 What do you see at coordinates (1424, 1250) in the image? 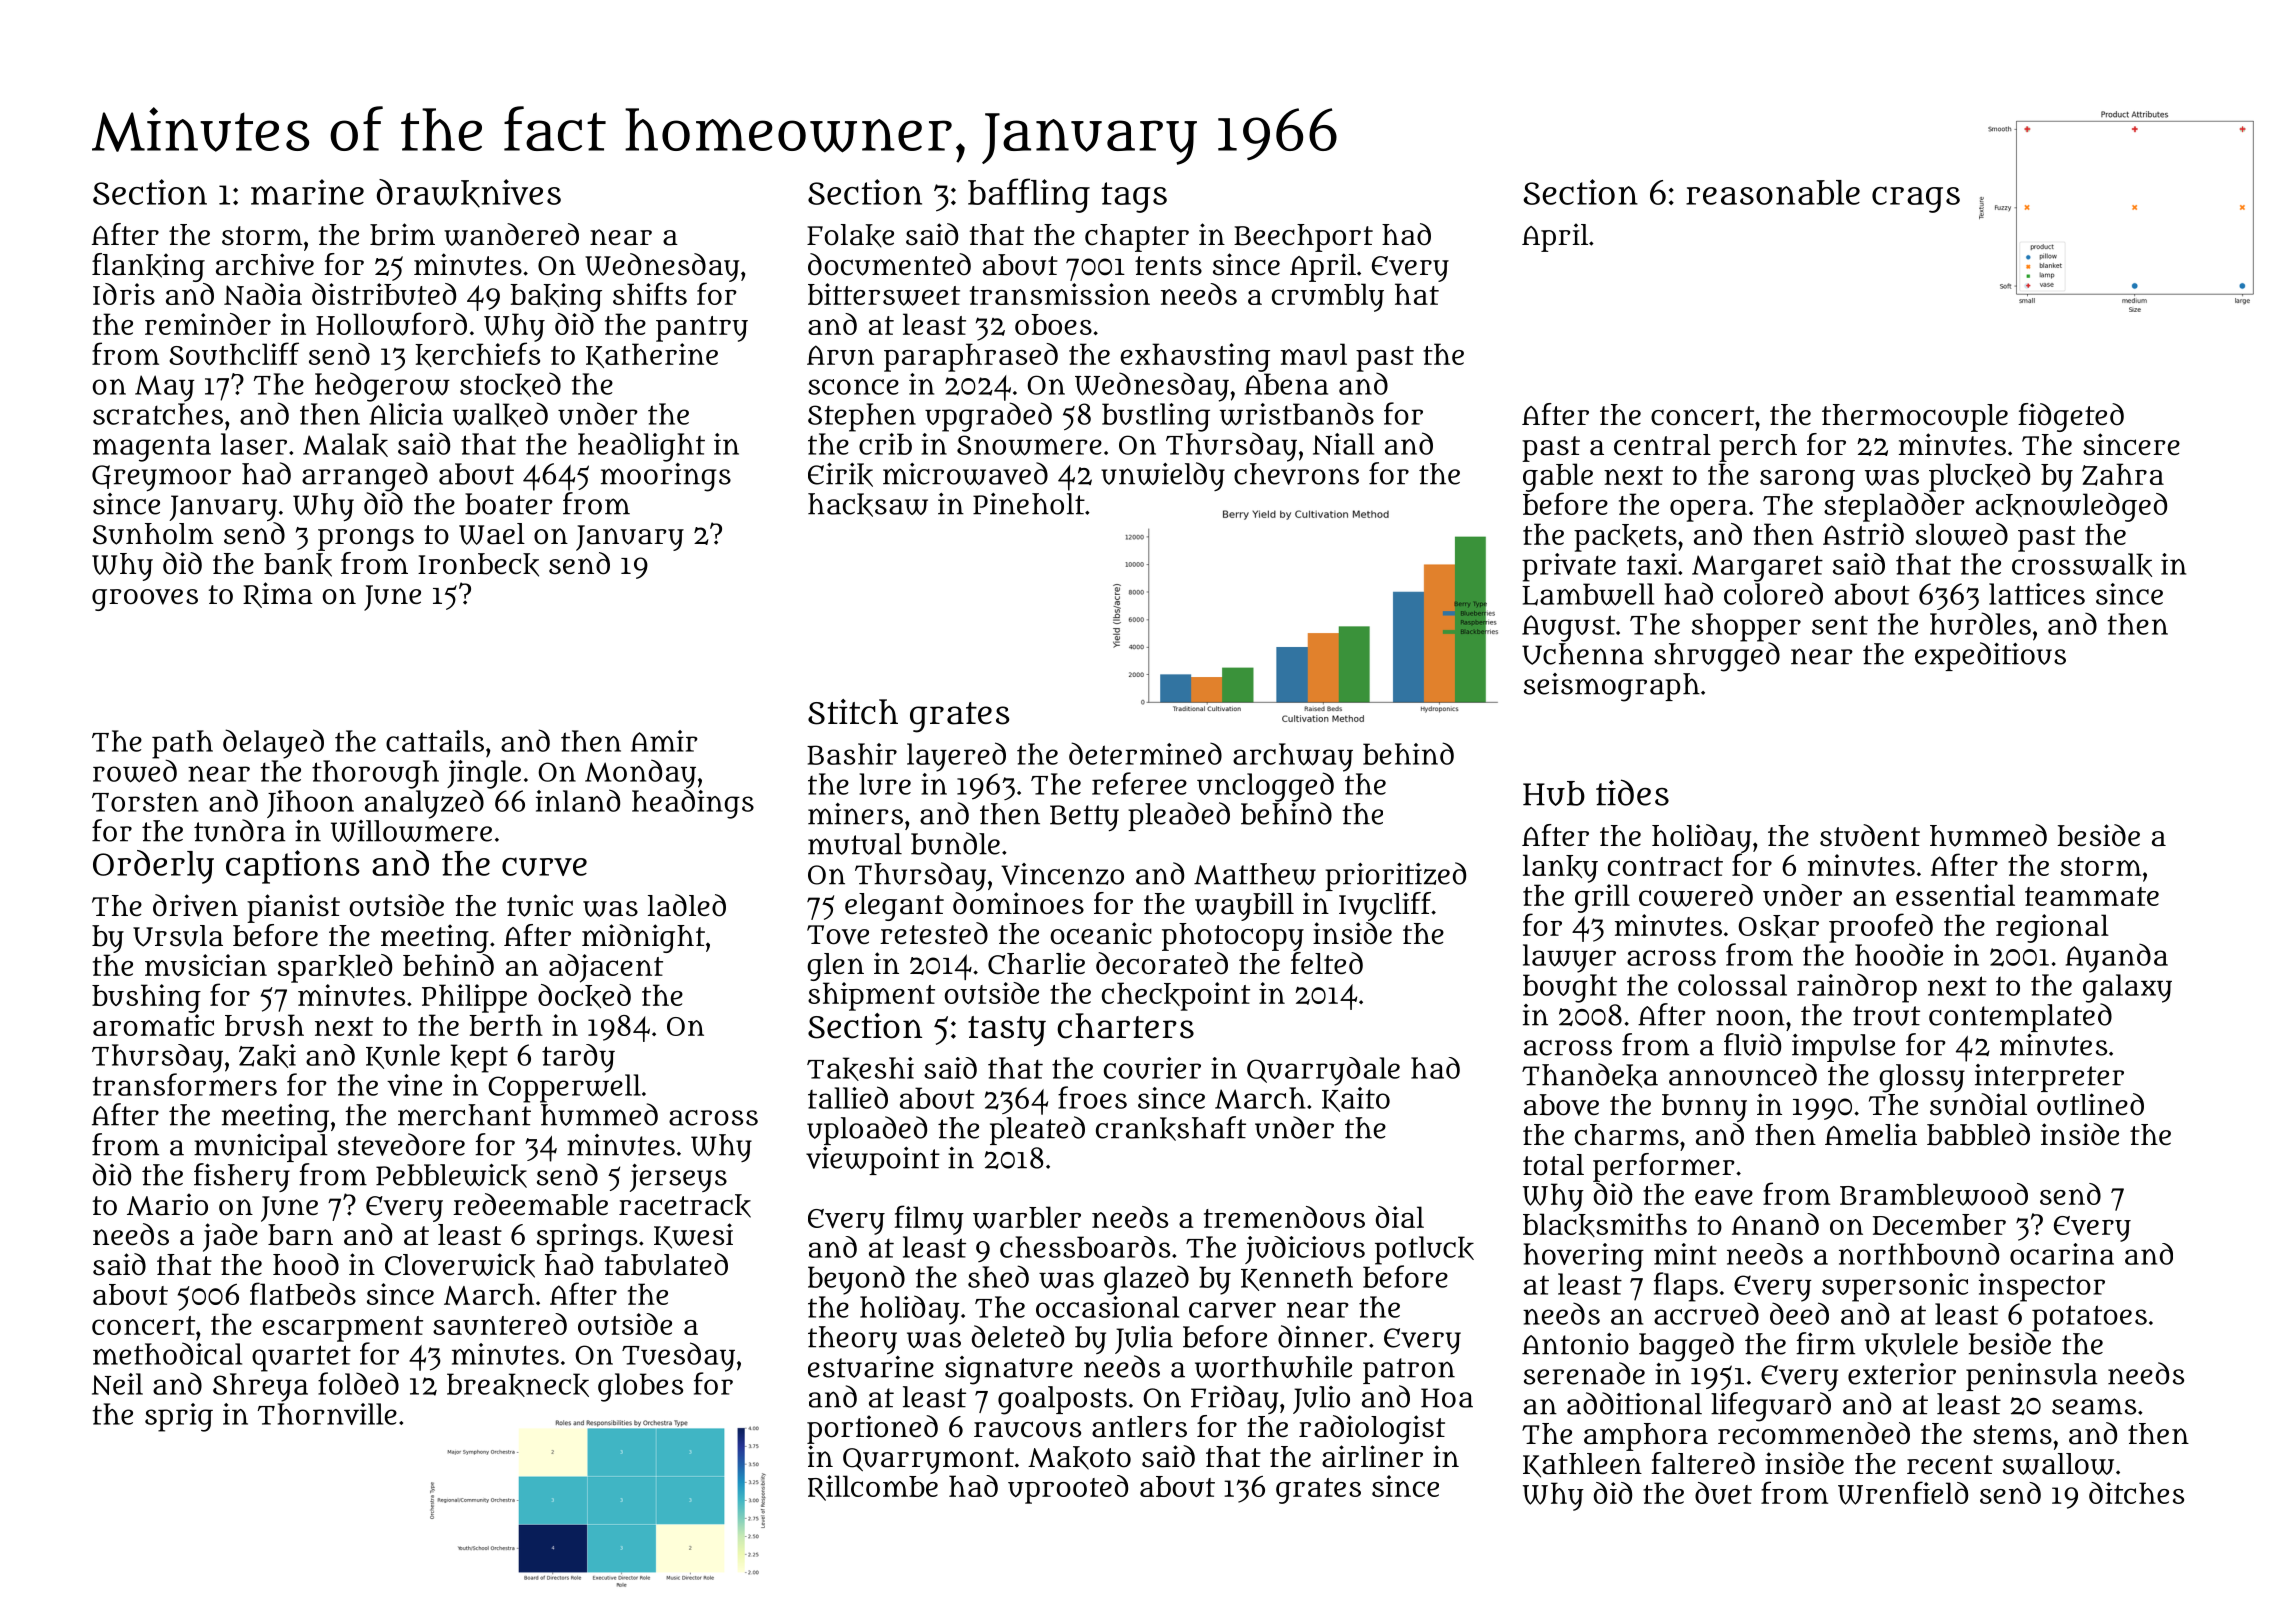
I see `potluck` at bounding box center [1424, 1250].
